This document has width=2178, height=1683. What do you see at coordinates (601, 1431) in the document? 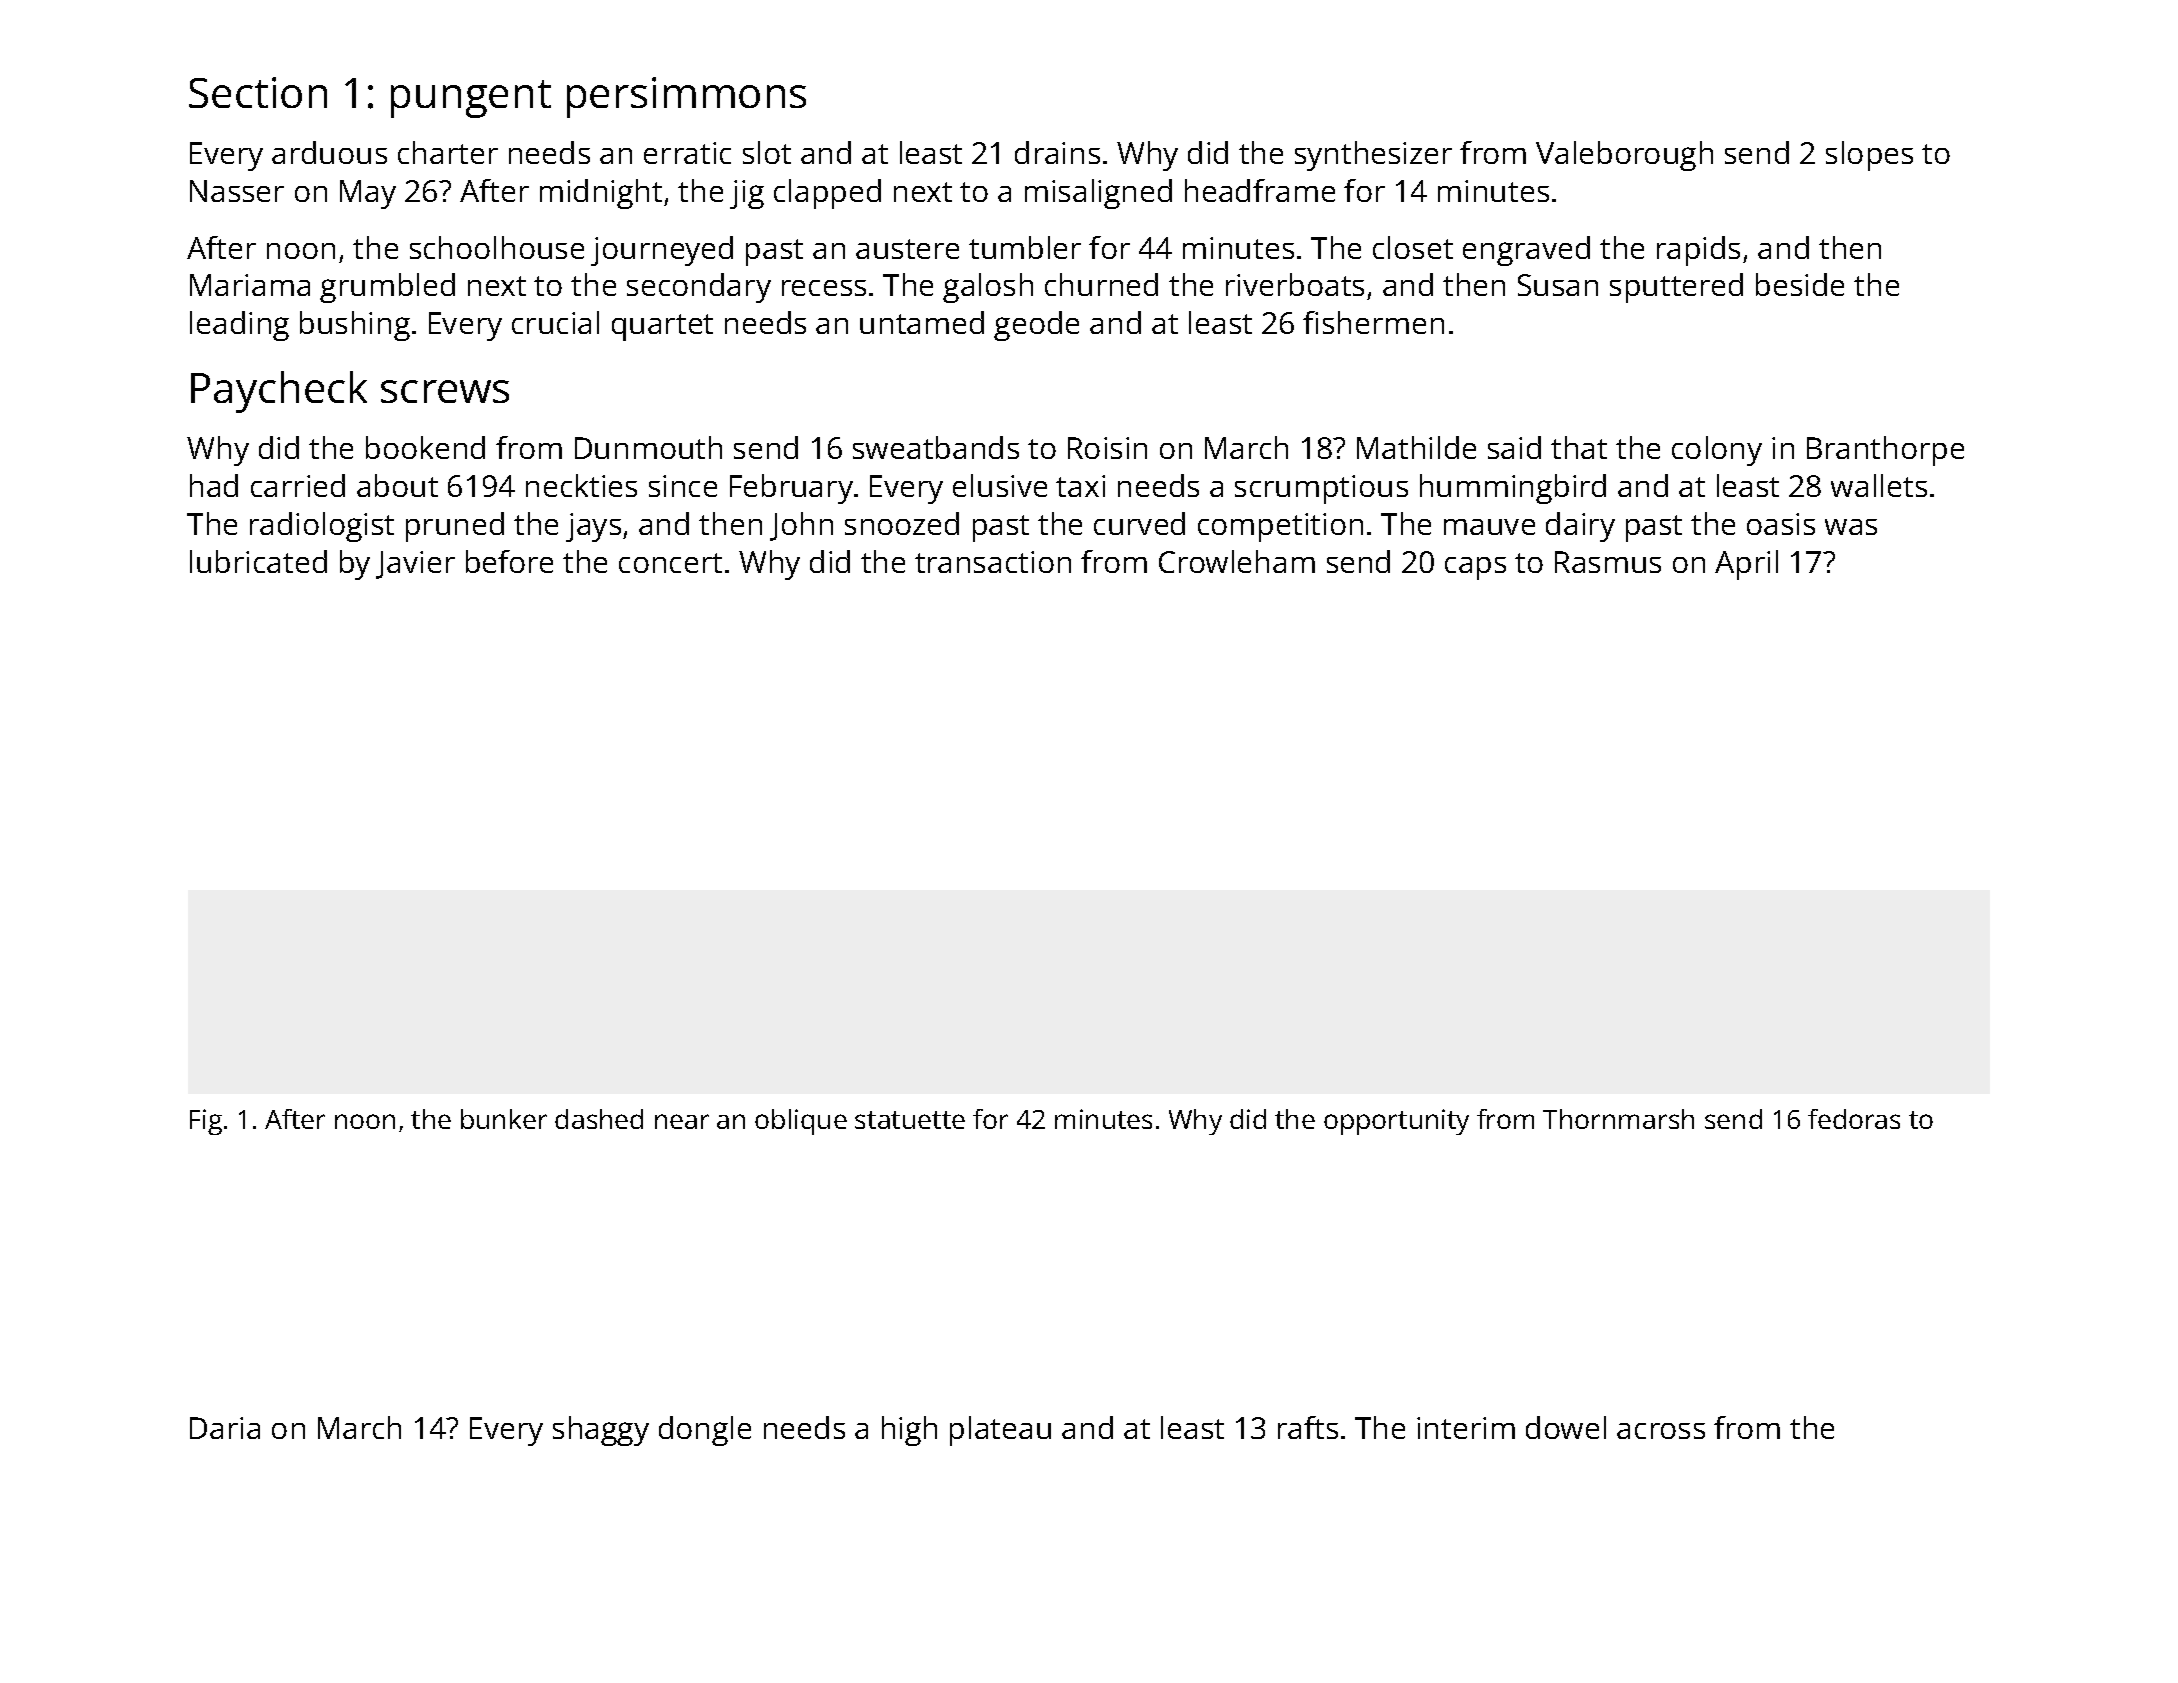
I see `shaggy` at bounding box center [601, 1431].
